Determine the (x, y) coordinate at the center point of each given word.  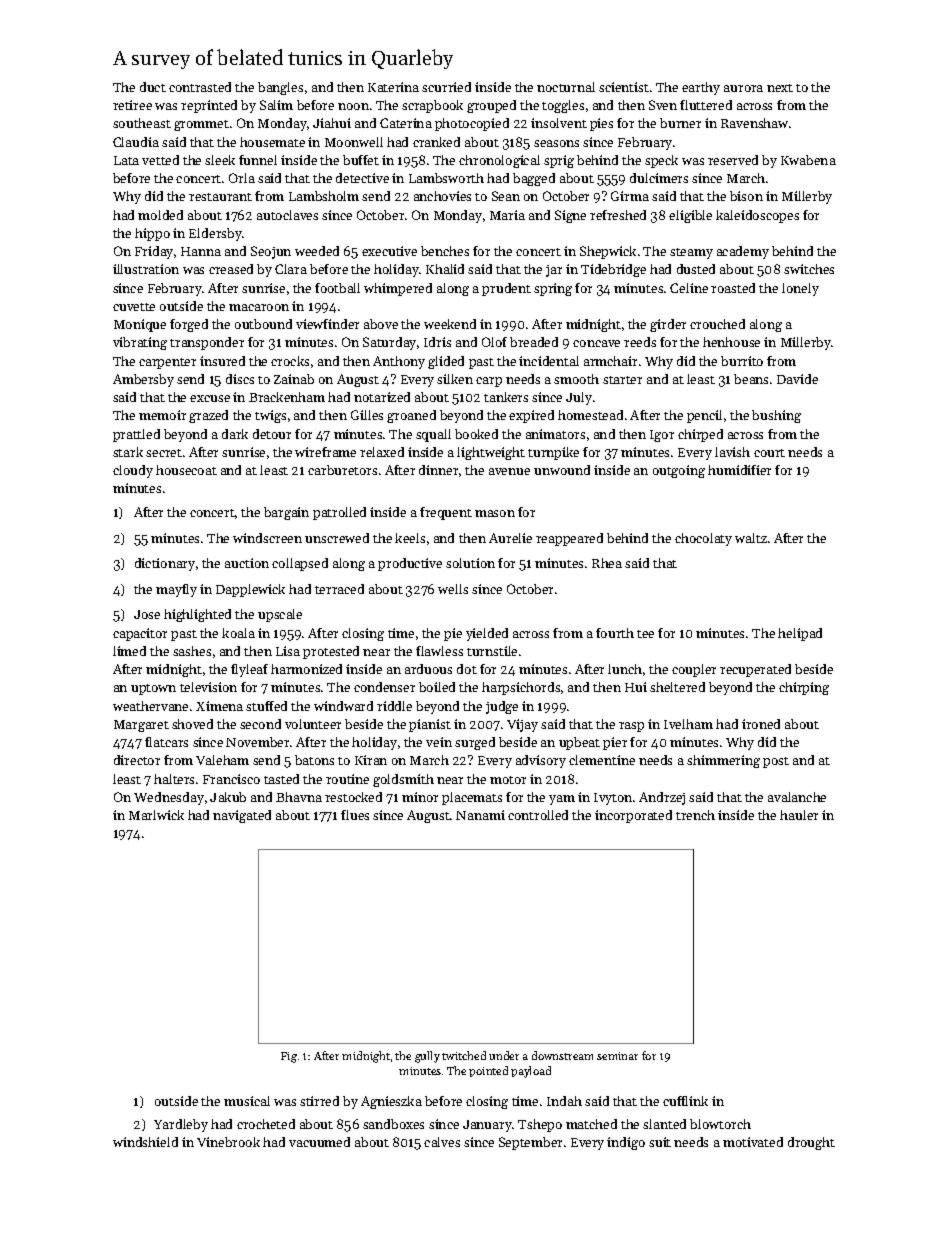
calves (442, 1142)
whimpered (398, 289)
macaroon (259, 307)
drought (811, 1143)
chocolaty (703, 539)
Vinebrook (228, 1142)
